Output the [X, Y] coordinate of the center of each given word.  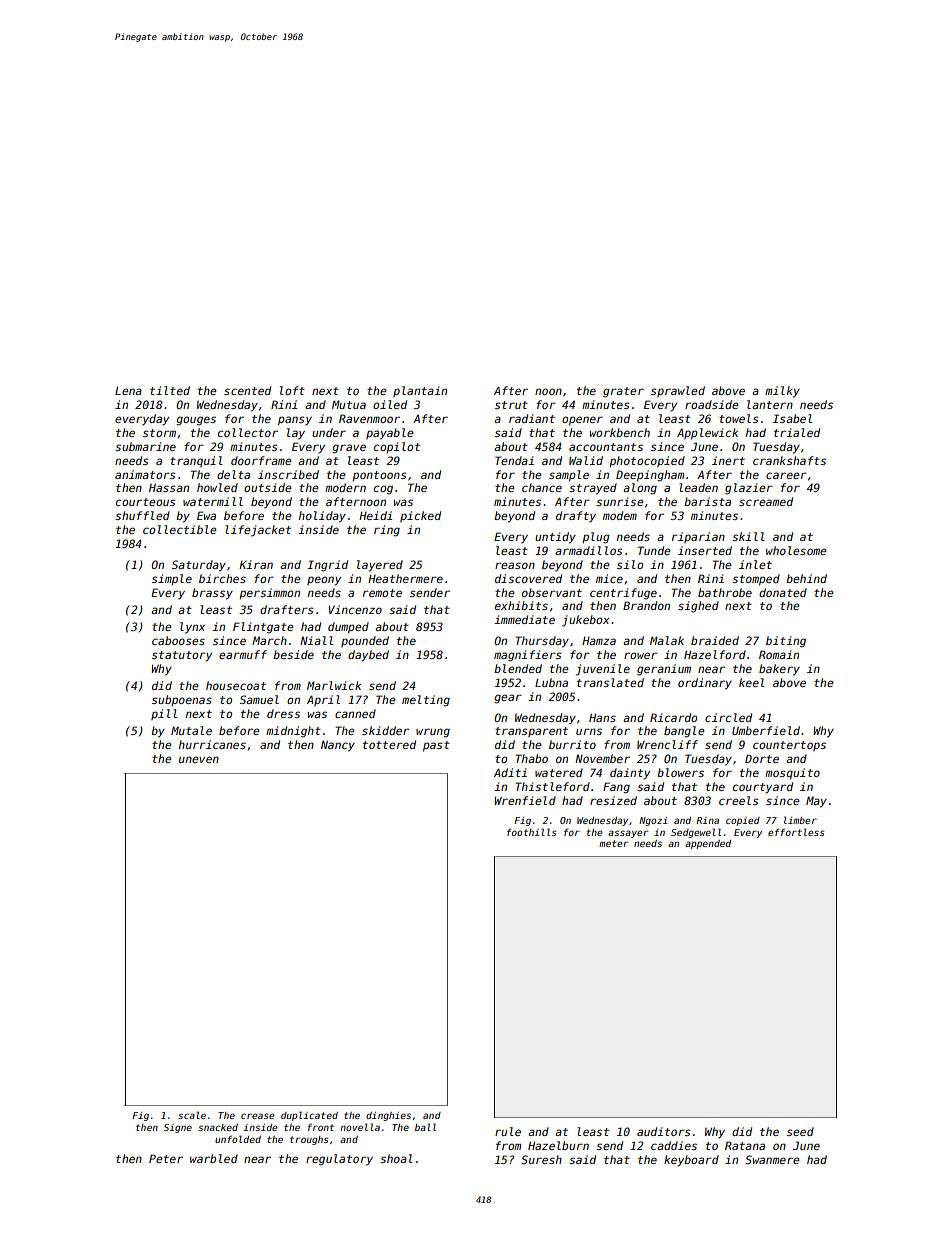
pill [164, 714]
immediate [524, 619]
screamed [766, 501]
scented [247, 390]
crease [258, 1116]
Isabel [792, 418]
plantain [420, 391]
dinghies [388, 1116]
